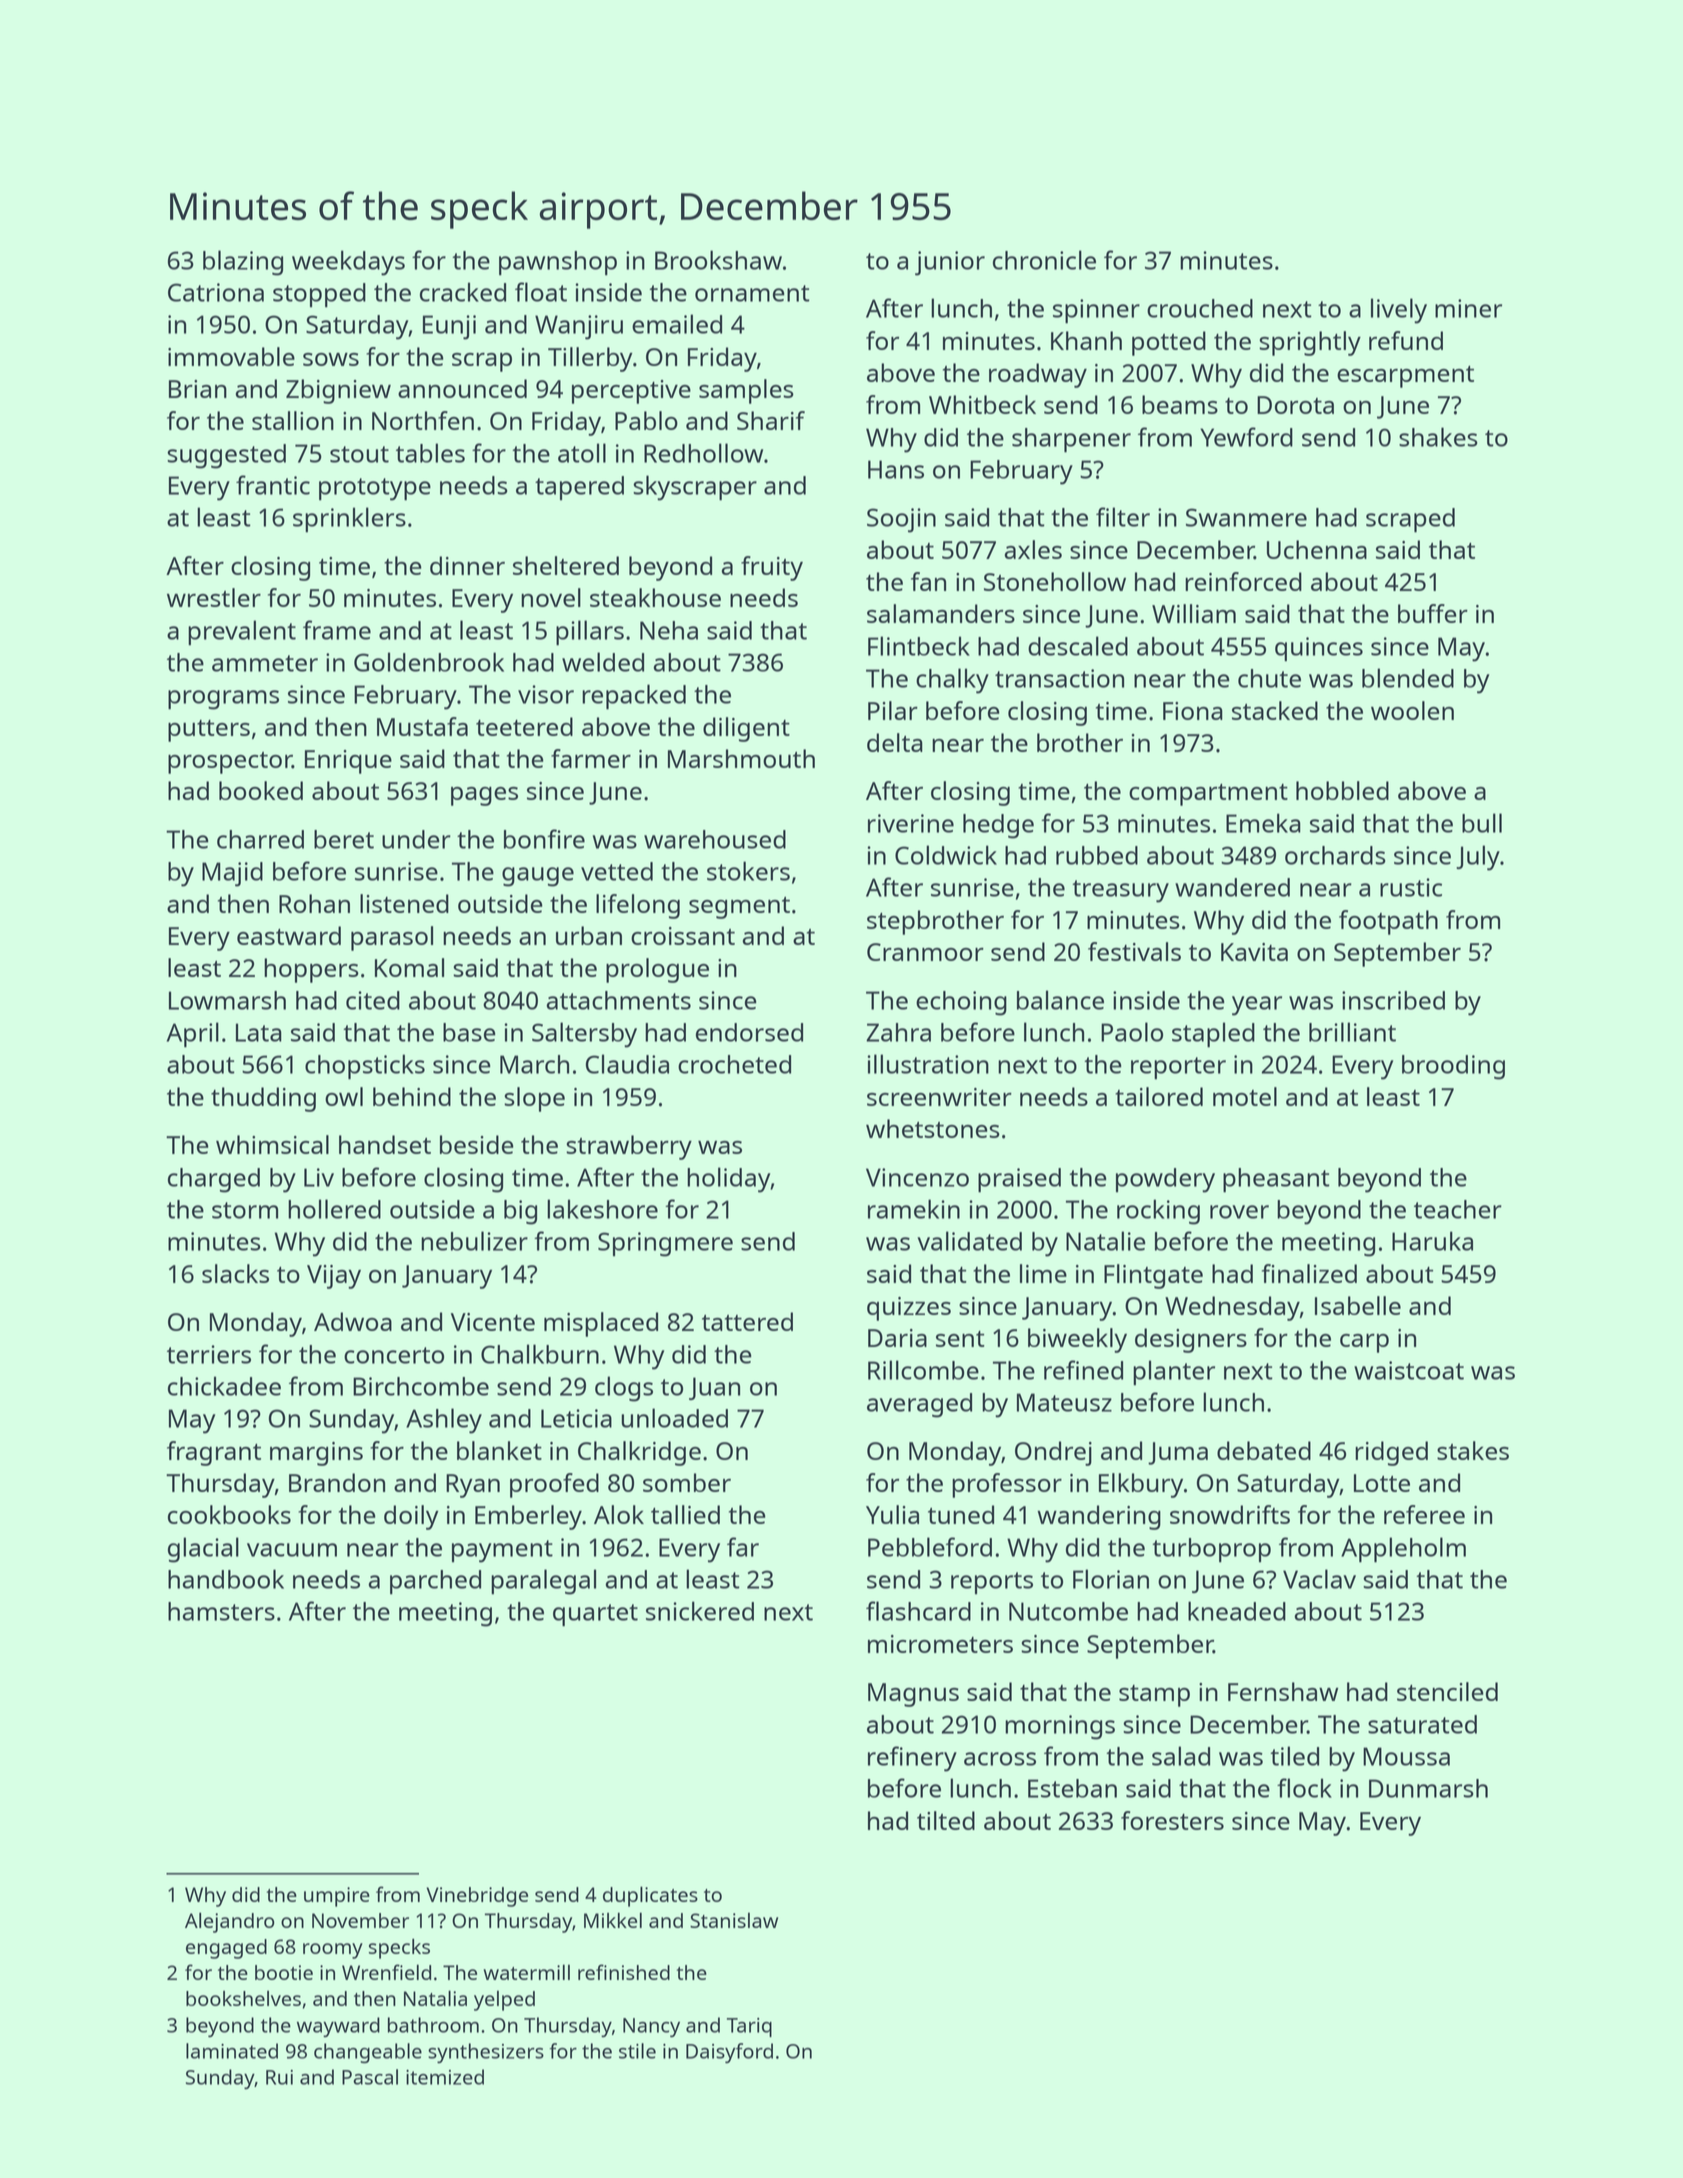 Image resolution: width=1683 pixels, height=2178 pixels. What do you see at coordinates (445, 2077) in the screenshot?
I see `itemized` at bounding box center [445, 2077].
